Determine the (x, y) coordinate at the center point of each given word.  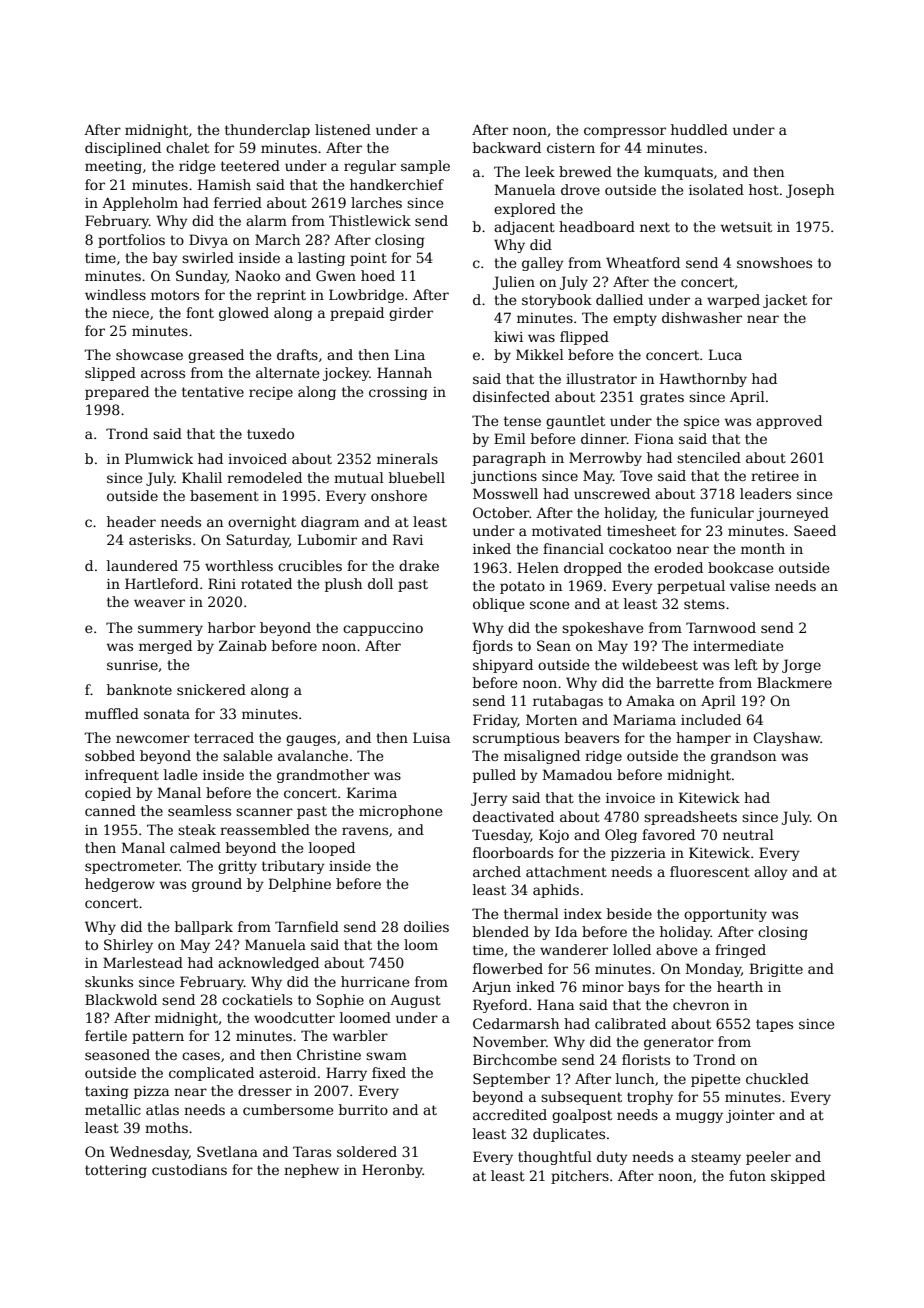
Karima (372, 792)
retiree (775, 476)
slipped (110, 374)
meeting (113, 167)
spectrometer (132, 867)
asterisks (160, 539)
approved (789, 422)
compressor (625, 132)
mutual (359, 477)
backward (507, 147)
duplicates (569, 1135)
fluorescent (710, 871)
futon (747, 1175)
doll (380, 583)
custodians (189, 1169)
